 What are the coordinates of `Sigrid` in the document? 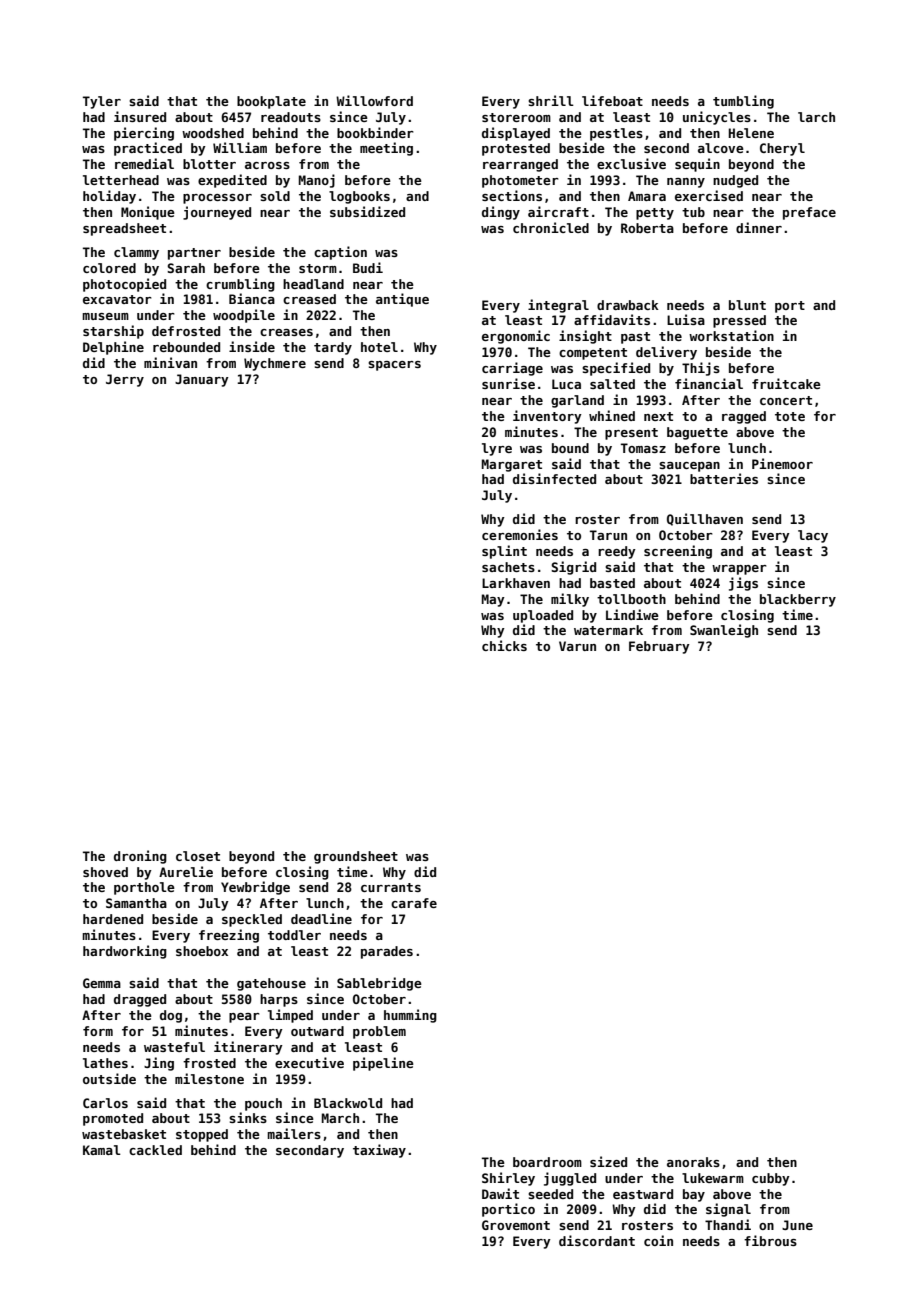 It's located at (573, 568).
